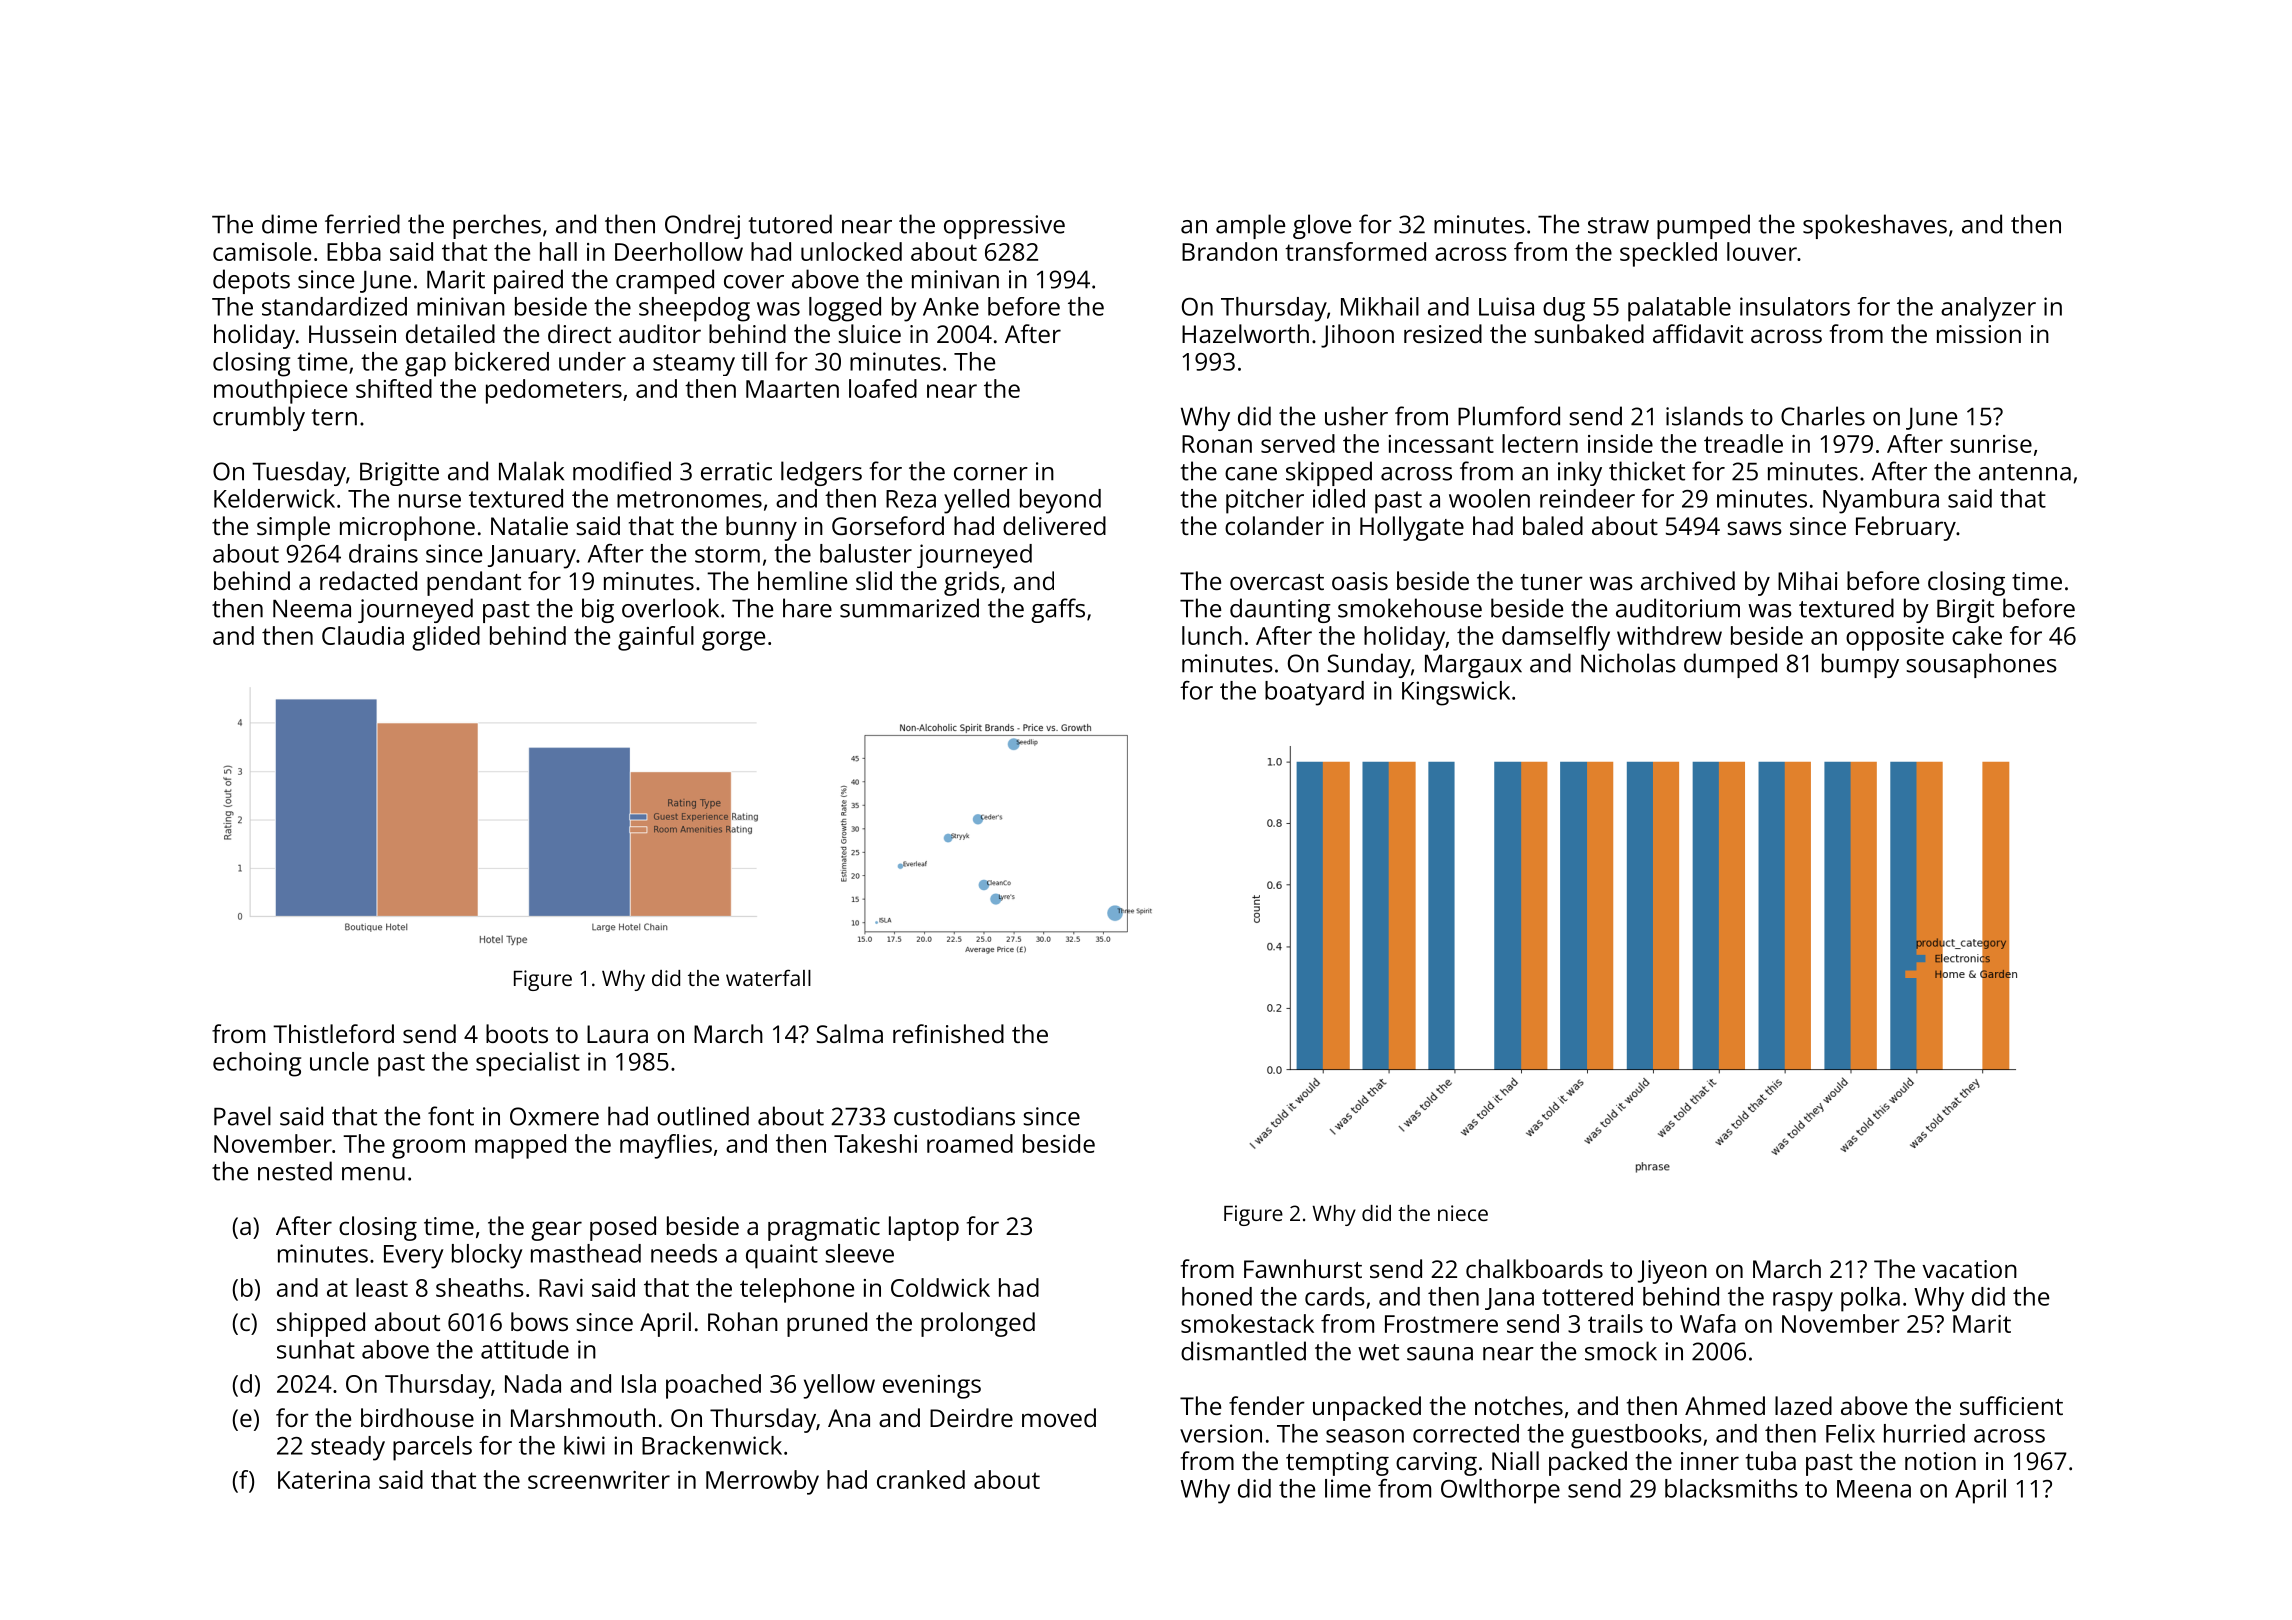 This screenshot has width=2292, height=1620. I want to click on Kingswick, so click(1456, 693).
